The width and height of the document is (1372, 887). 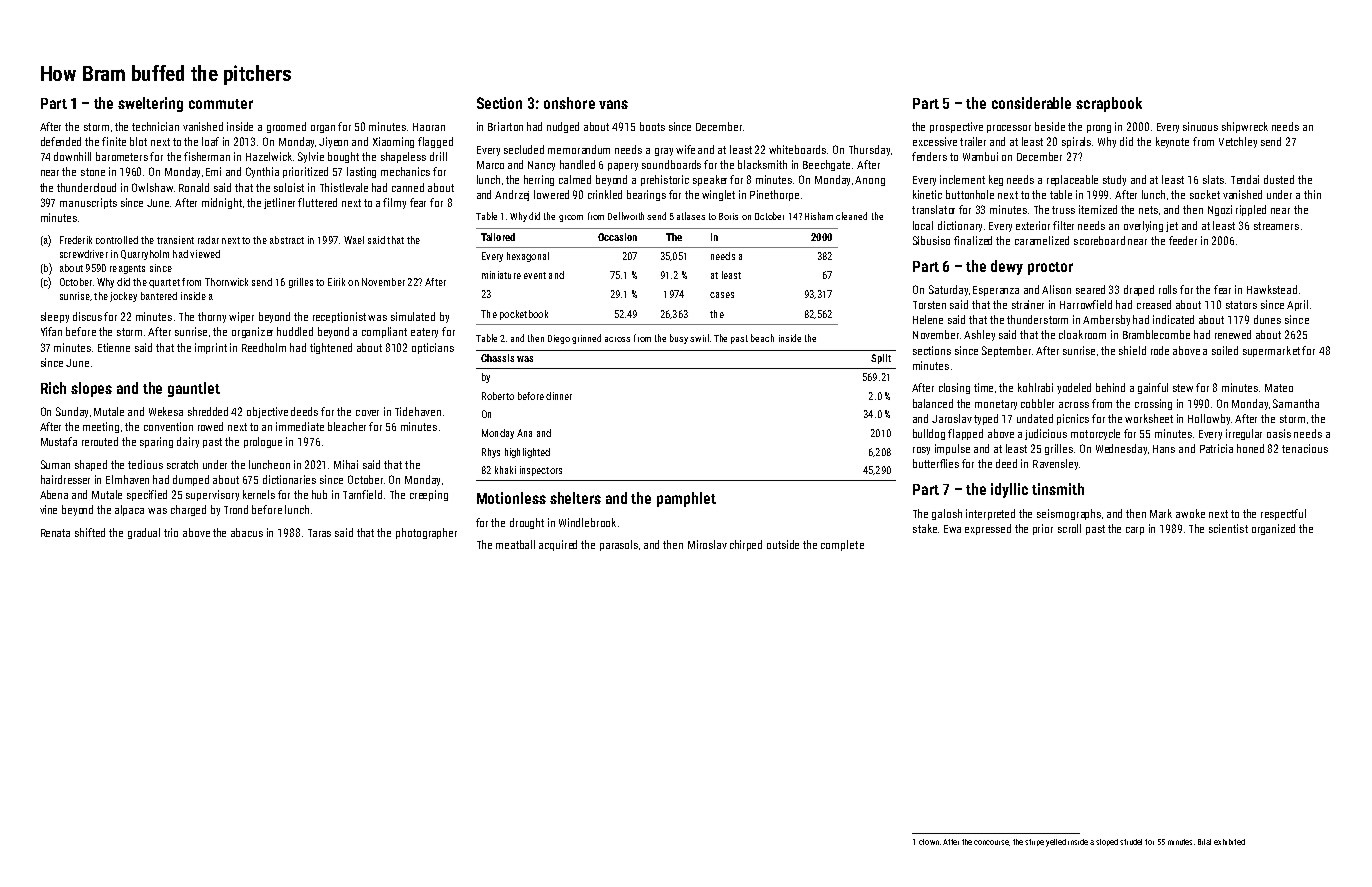 I want to click on commuter, so click(x=221, y=104).
